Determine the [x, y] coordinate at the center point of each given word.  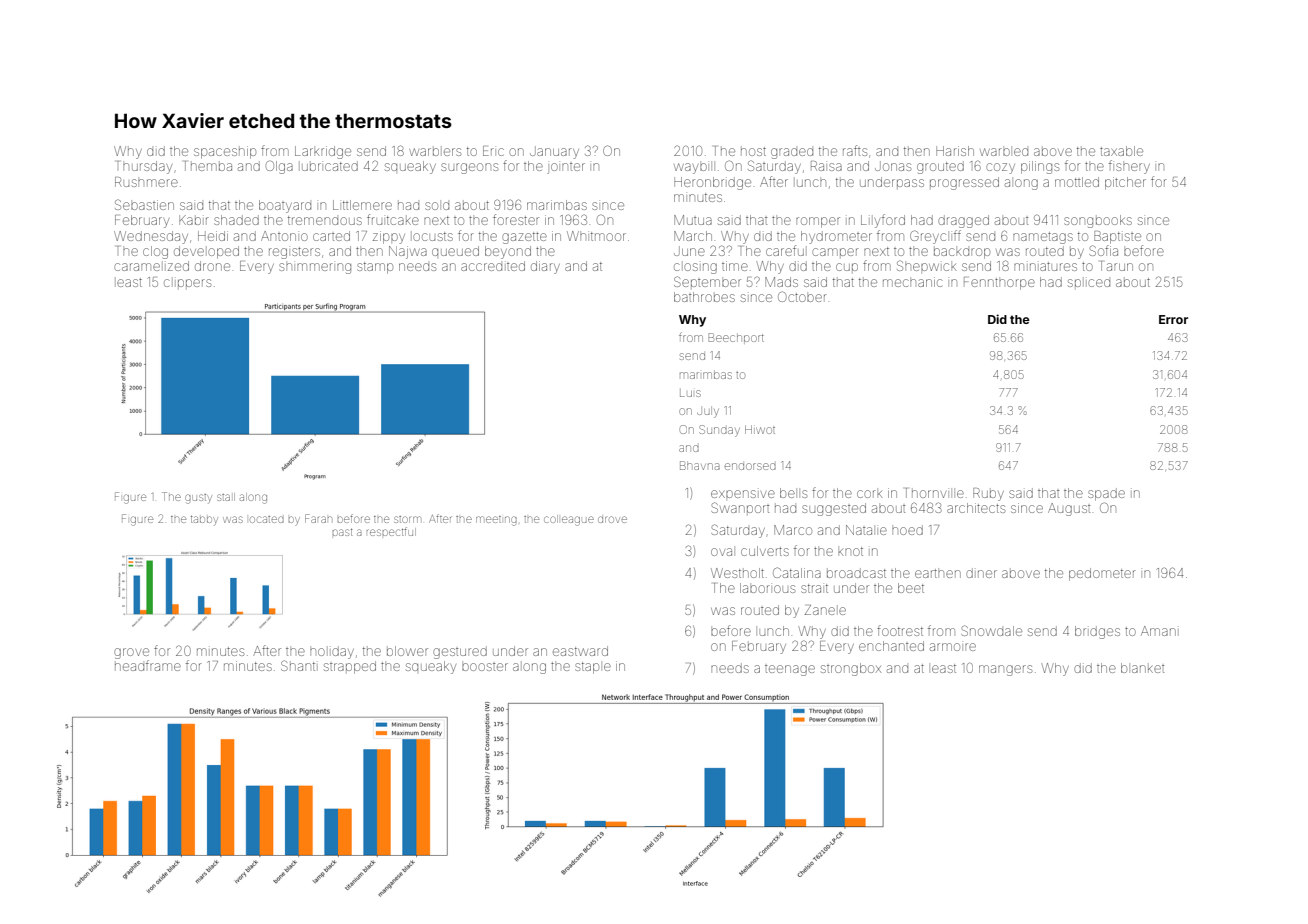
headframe [148, 665]
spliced [1089, 283]
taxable [1121, 151]
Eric [493, 151]
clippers [187, 283]
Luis [690, 393]
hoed [907, 530]
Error [1173, 319]
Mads [781, 282]
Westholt [737, 573]
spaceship [225, 152]
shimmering [315, 268]
